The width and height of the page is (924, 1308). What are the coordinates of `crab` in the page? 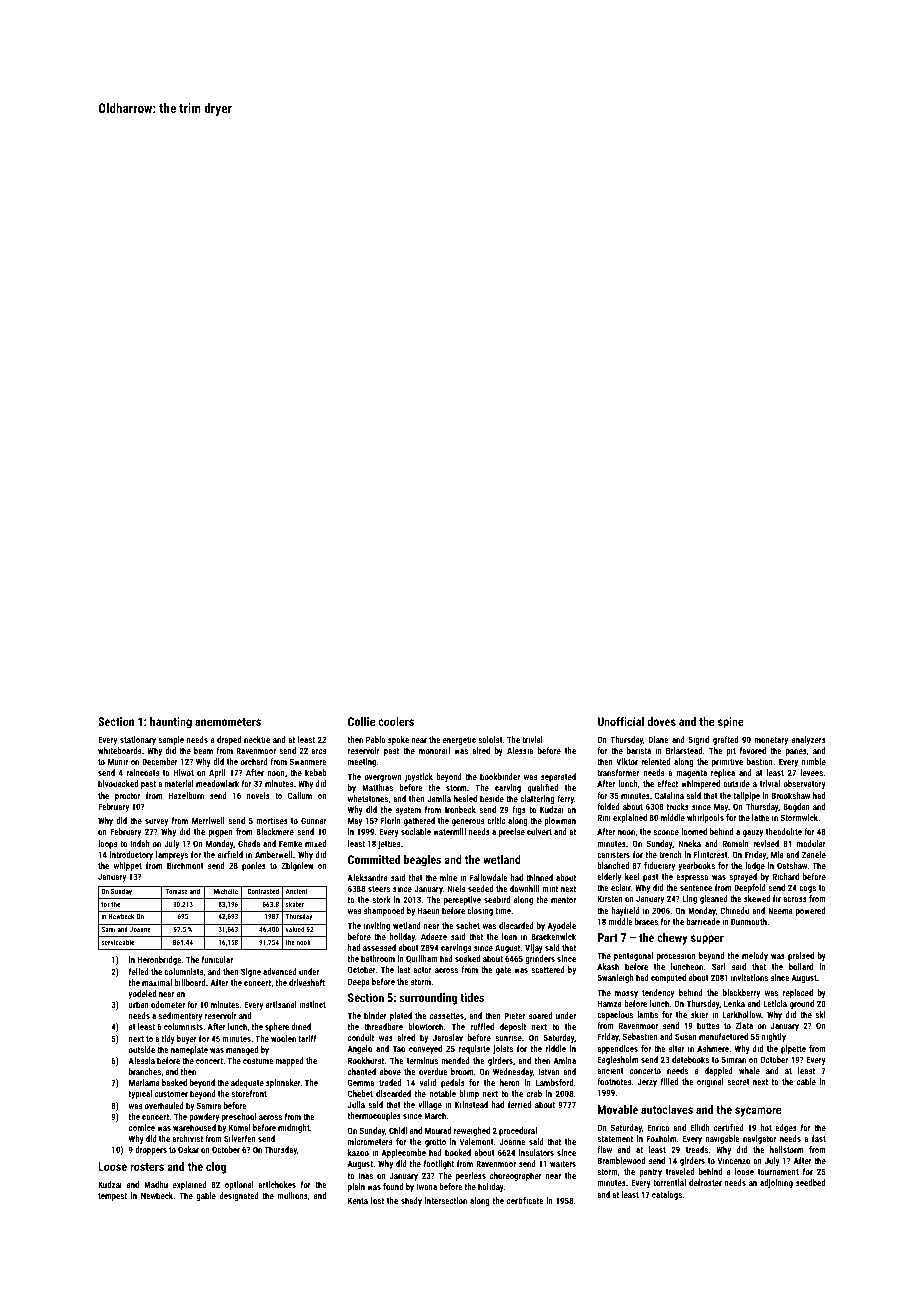 It's located at (534, 1093).
